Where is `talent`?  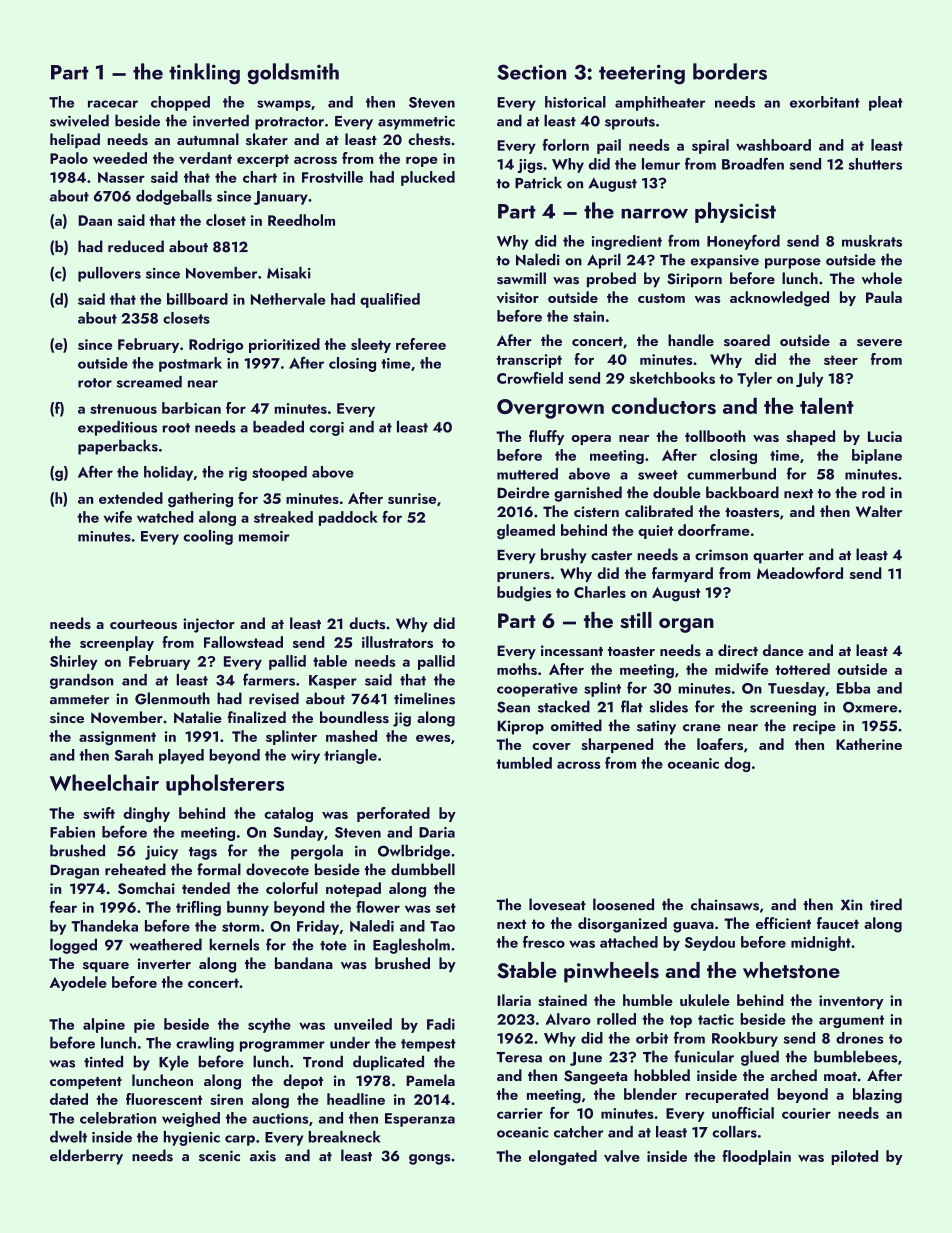 talent is located at coordinates (827, 405).
